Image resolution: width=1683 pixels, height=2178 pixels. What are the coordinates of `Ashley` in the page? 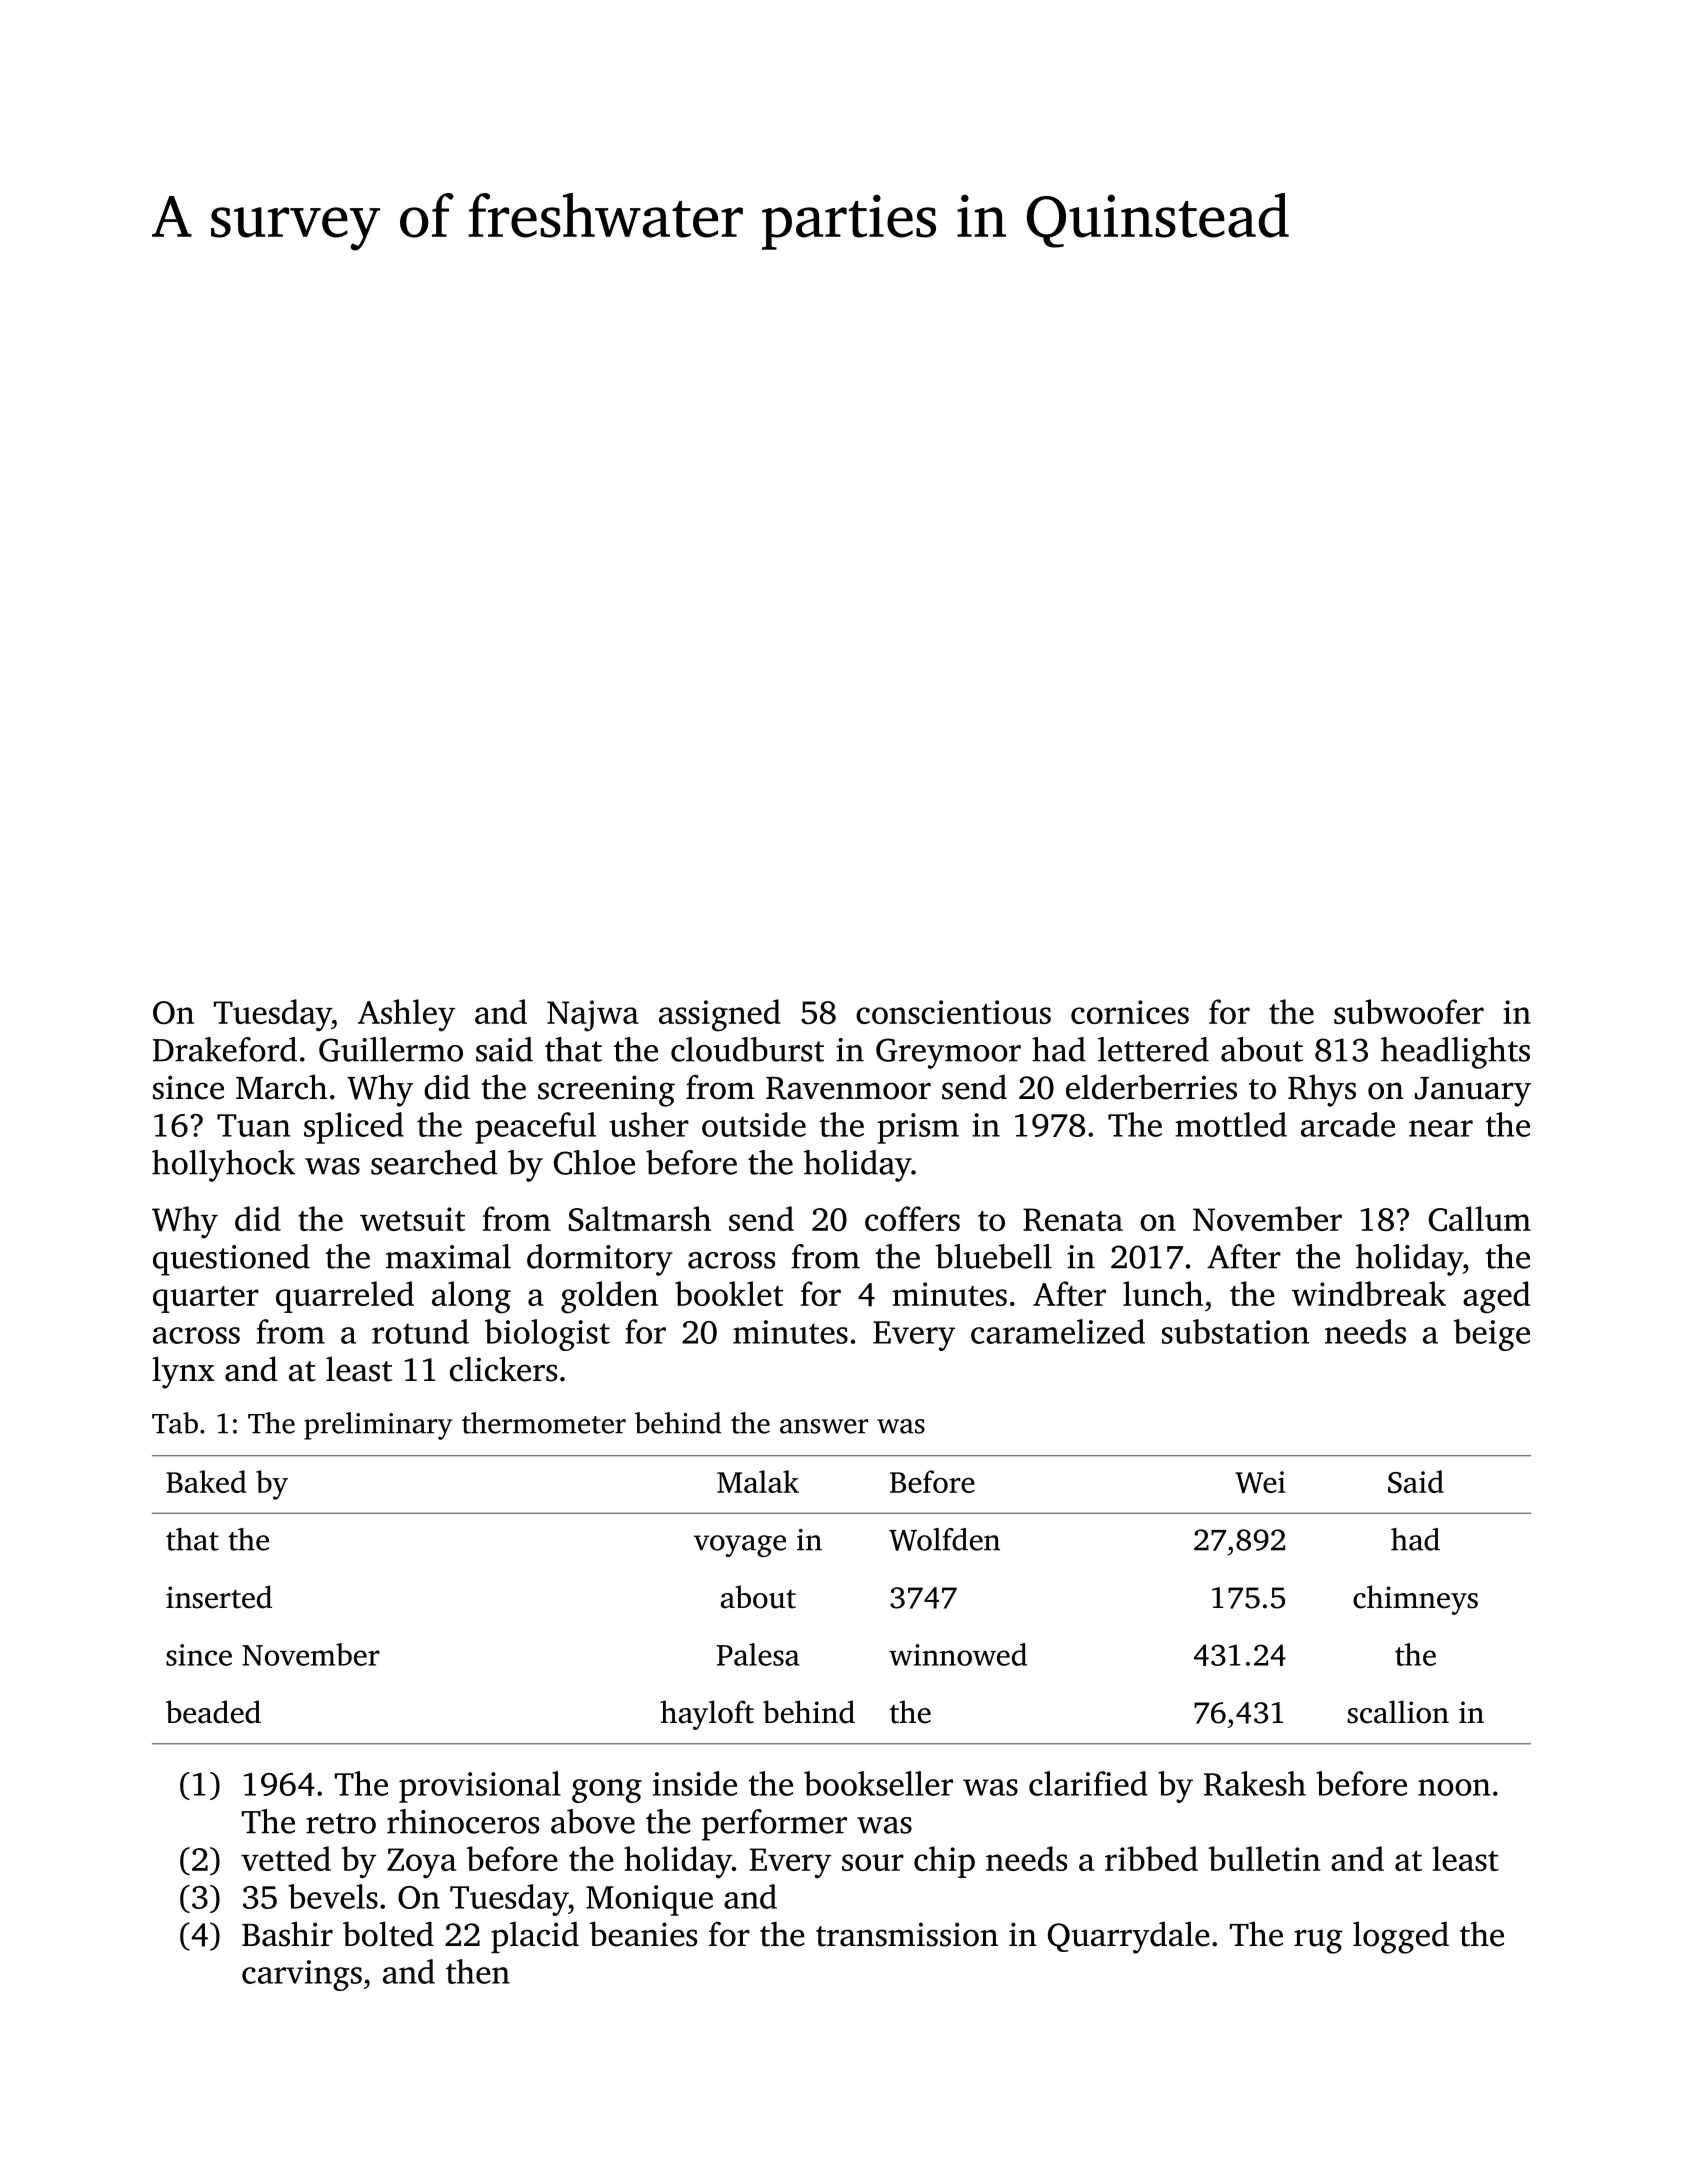 It's located at (406, 1015).
